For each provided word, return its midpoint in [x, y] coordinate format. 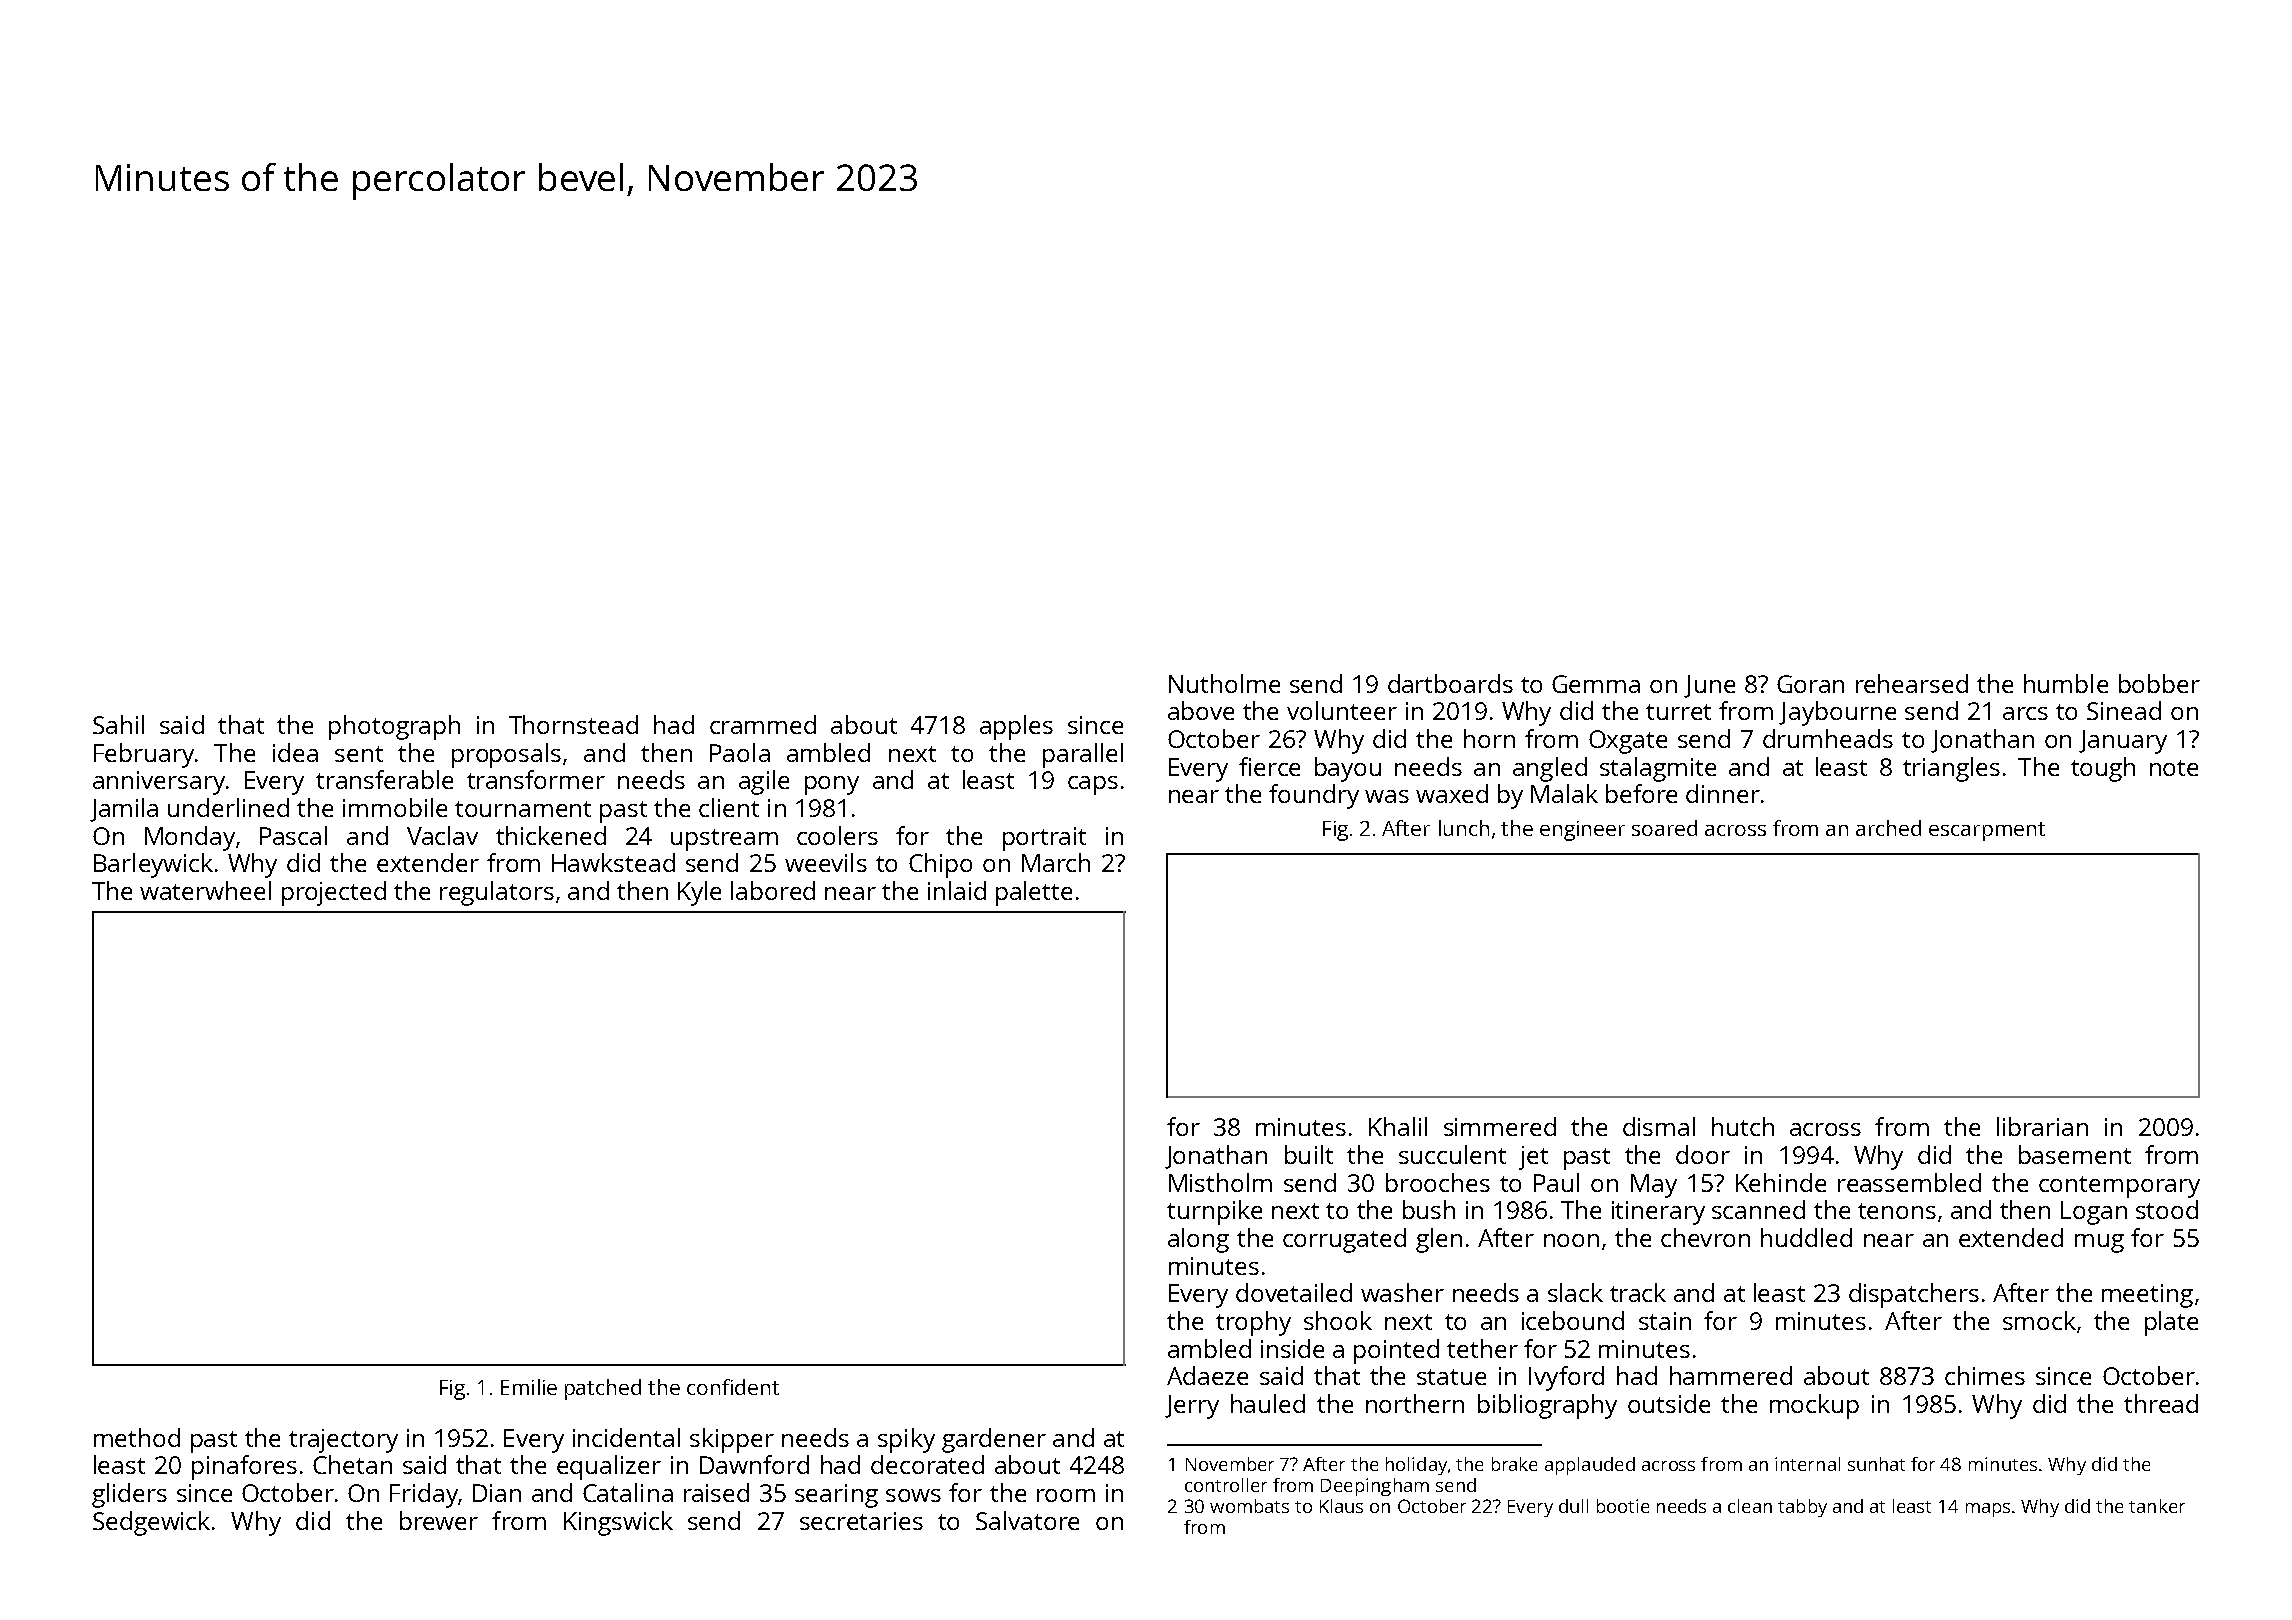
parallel [1083, 755]
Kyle [699, 893]
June [1709, 686]
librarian [2042, 1126]
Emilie [529, 1387]
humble [2066, 683]
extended [2011, 1237]
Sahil [118, 724]
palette [1034, 893]
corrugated [1344, 1240]
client [729, 807]
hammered [1731, 1375]
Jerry [1192, 1407]
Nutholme [1224, 683]
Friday [424, 1495]
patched [603, 1389]
